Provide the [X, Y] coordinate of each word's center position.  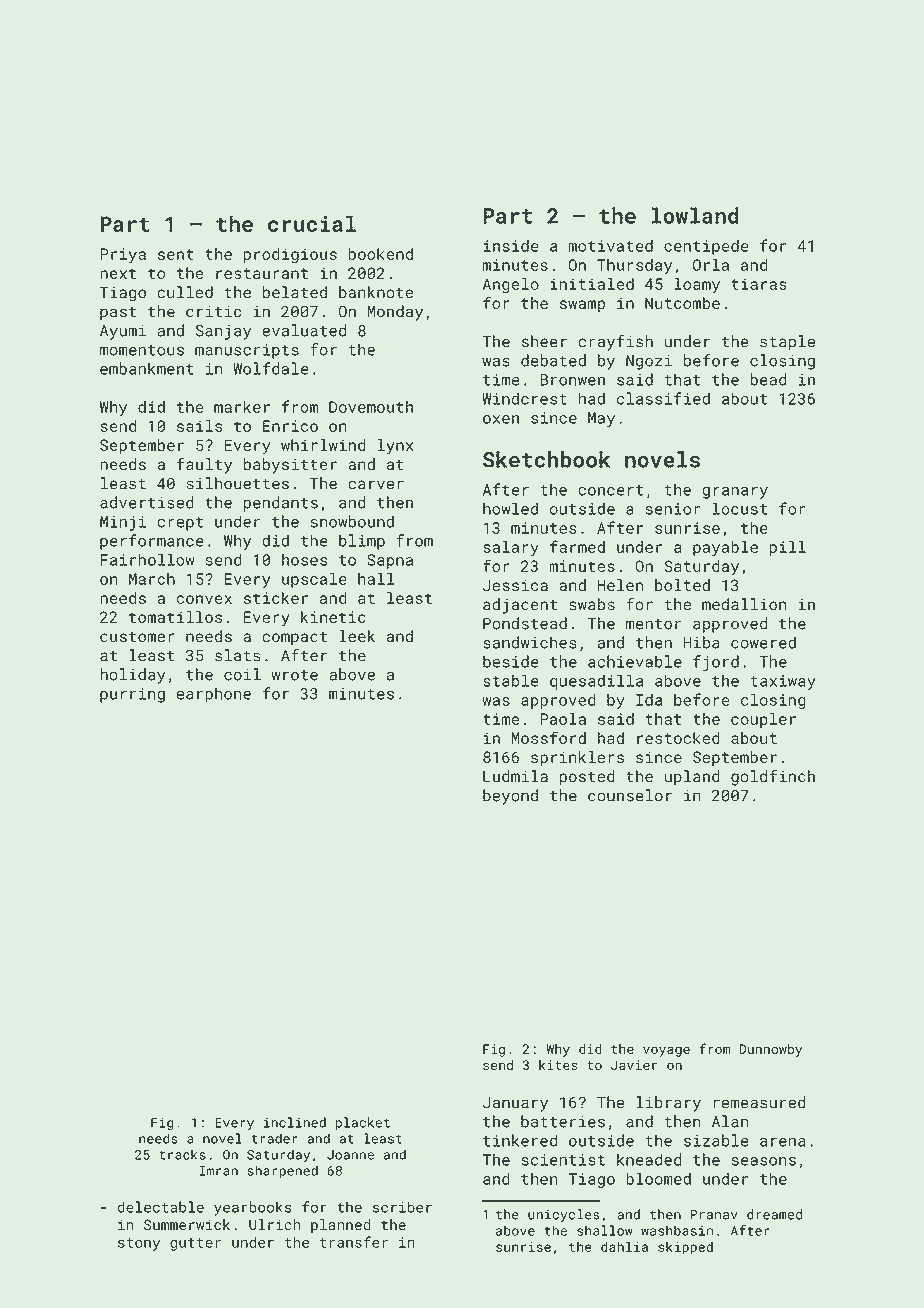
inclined [295, 1122]
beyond [510, 797]
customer [137, 637]
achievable [635, 661]
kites [558, 1065]
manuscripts [247, 351]
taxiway [783, 682]
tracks [182, 1154]
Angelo [511, 285]
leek [357, 636]
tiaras [759, 284]
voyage [666, 1051]
